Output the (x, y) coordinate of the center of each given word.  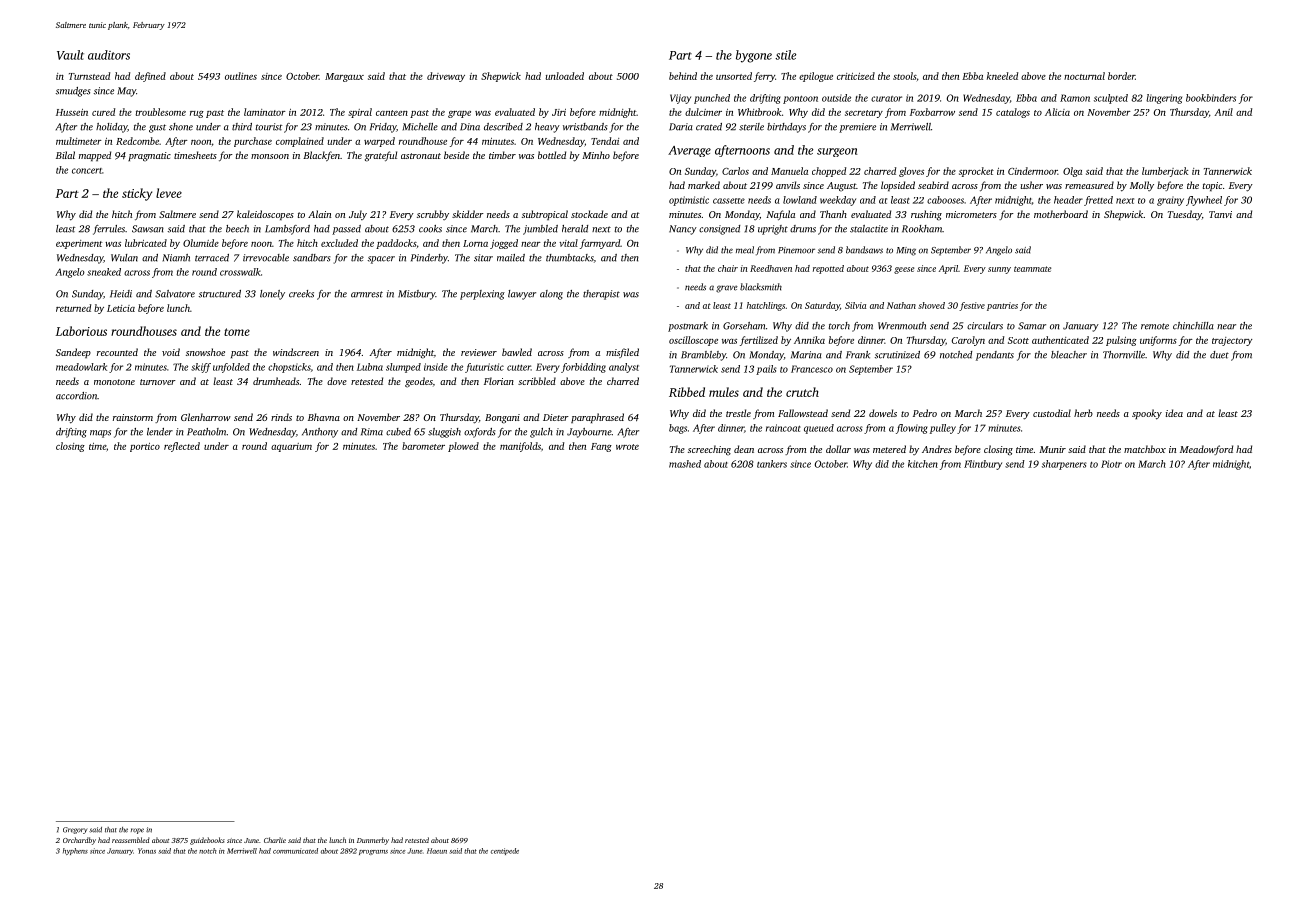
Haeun (437, 851)
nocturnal (1084, 76)
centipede (505, 851)
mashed (685, 464)
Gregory (75, 830)
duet (1219, 355)
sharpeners (1064, 465)
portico (145, 447)
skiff (201, 368)
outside (836, 98)
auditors (109, 55)
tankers (772, 464)
